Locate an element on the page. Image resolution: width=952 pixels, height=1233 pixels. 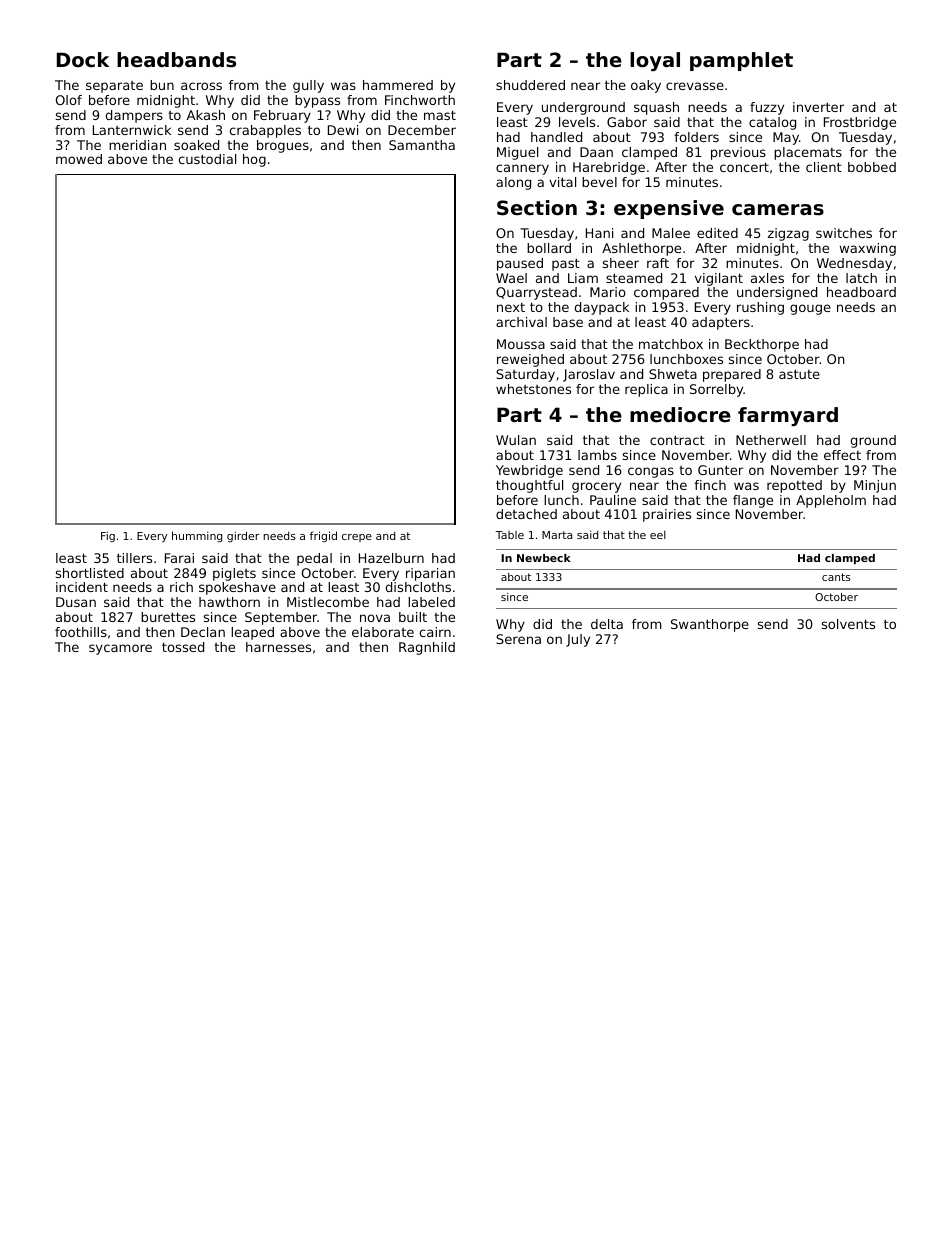
Minjun is located at coordinates (875, 486).
